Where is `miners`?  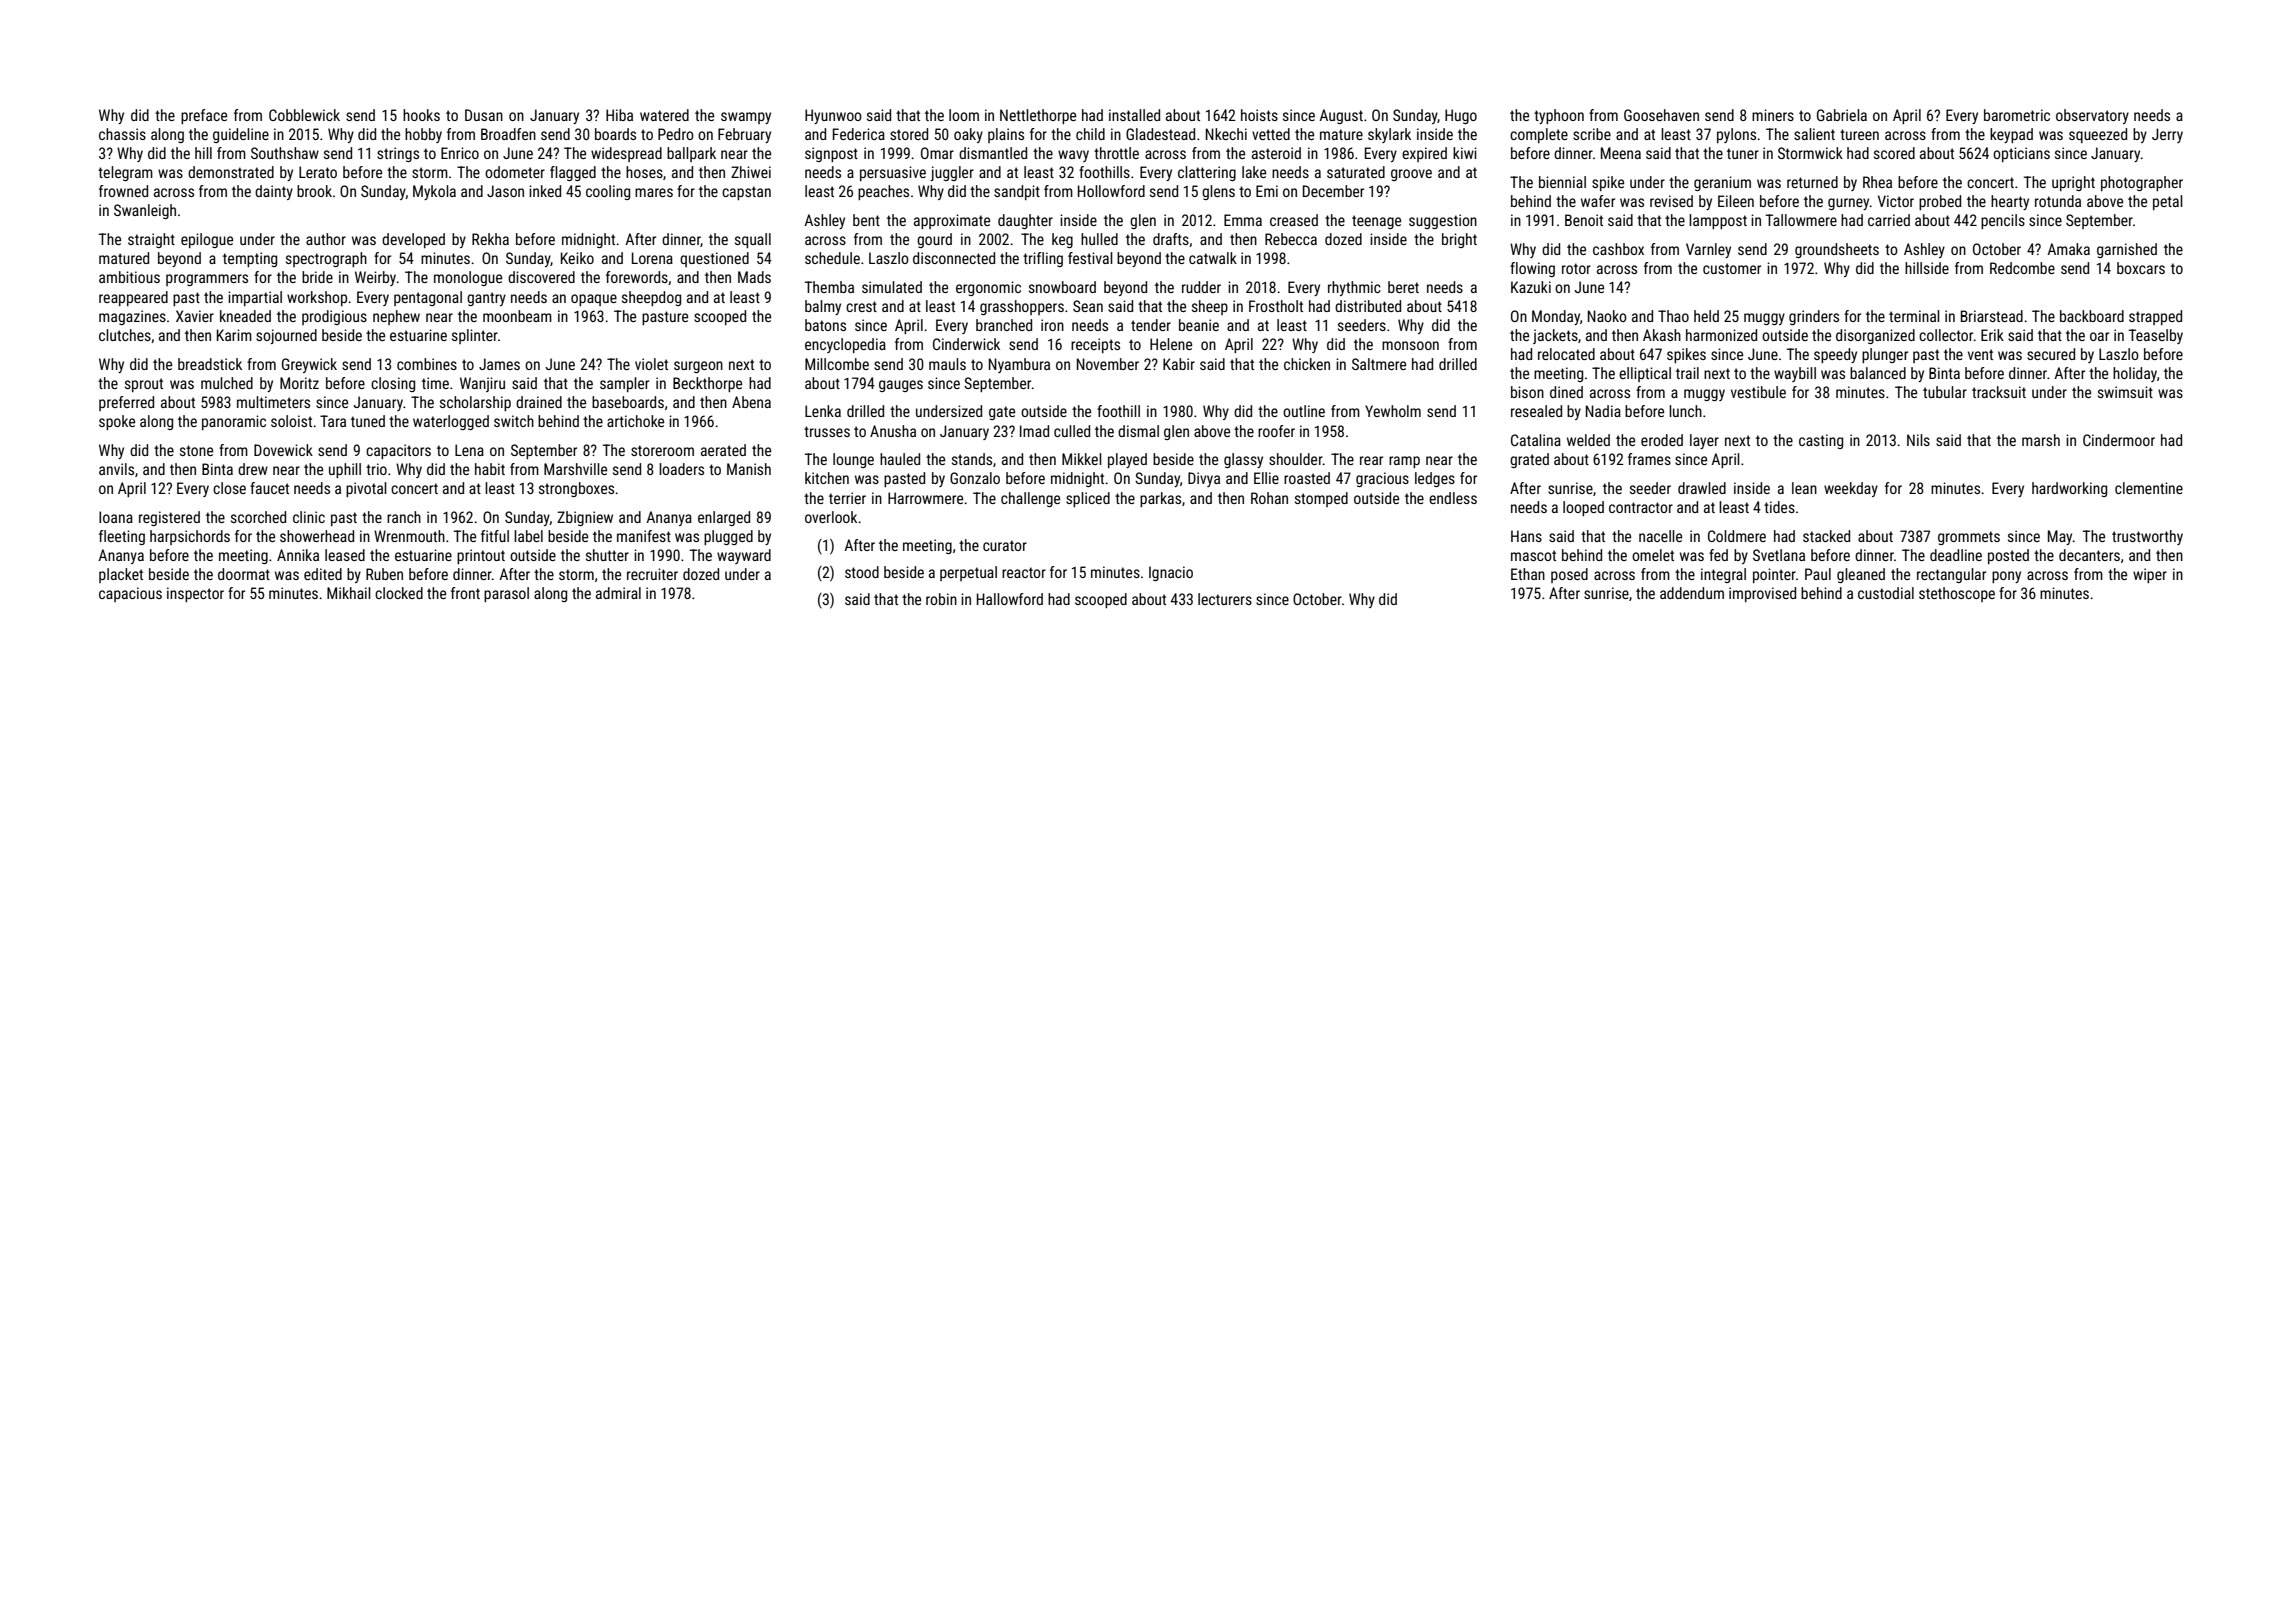
miners is located at coordinates (1773, 115).
